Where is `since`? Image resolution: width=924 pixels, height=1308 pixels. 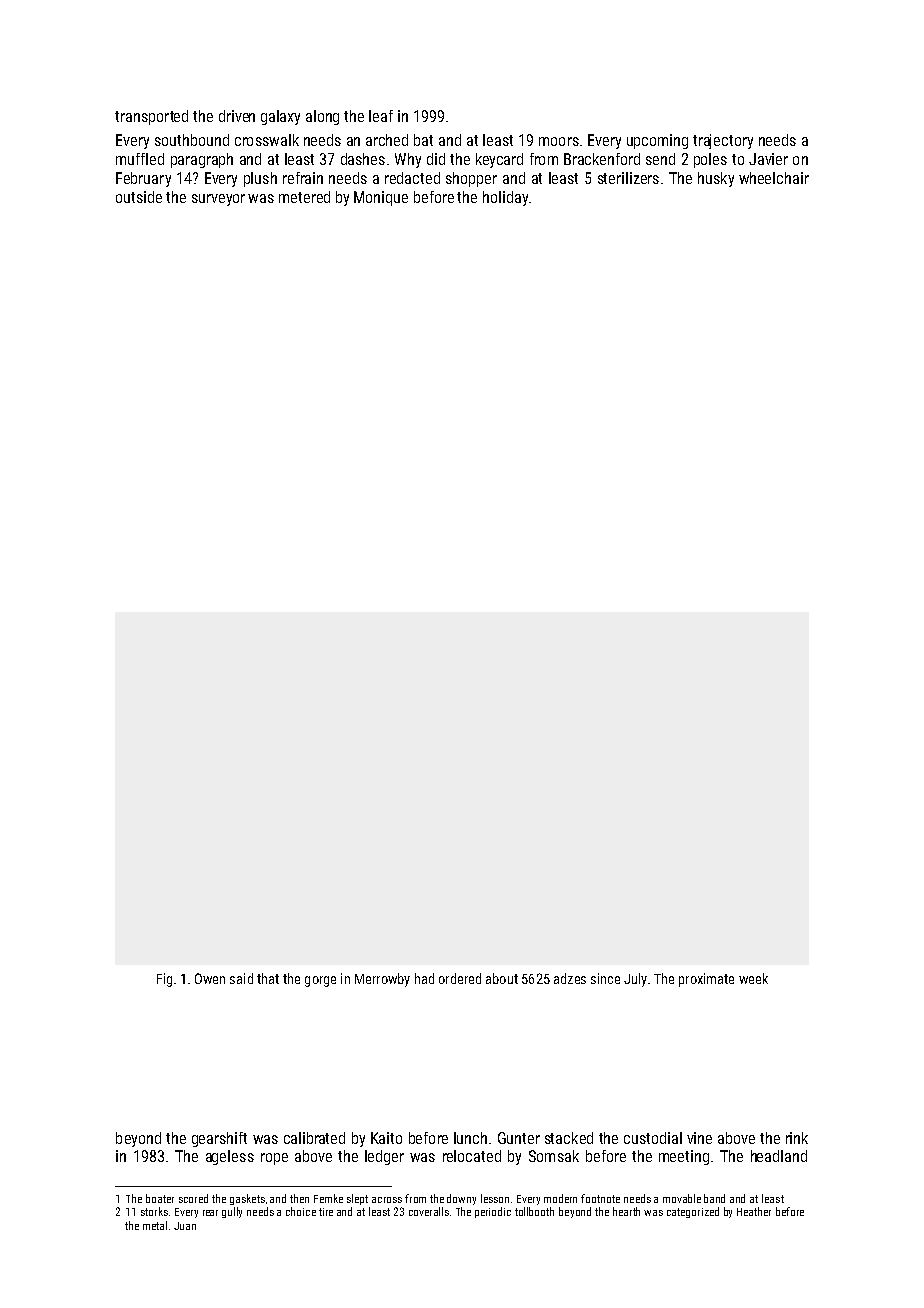 since is located at coordinates (605, 978).
